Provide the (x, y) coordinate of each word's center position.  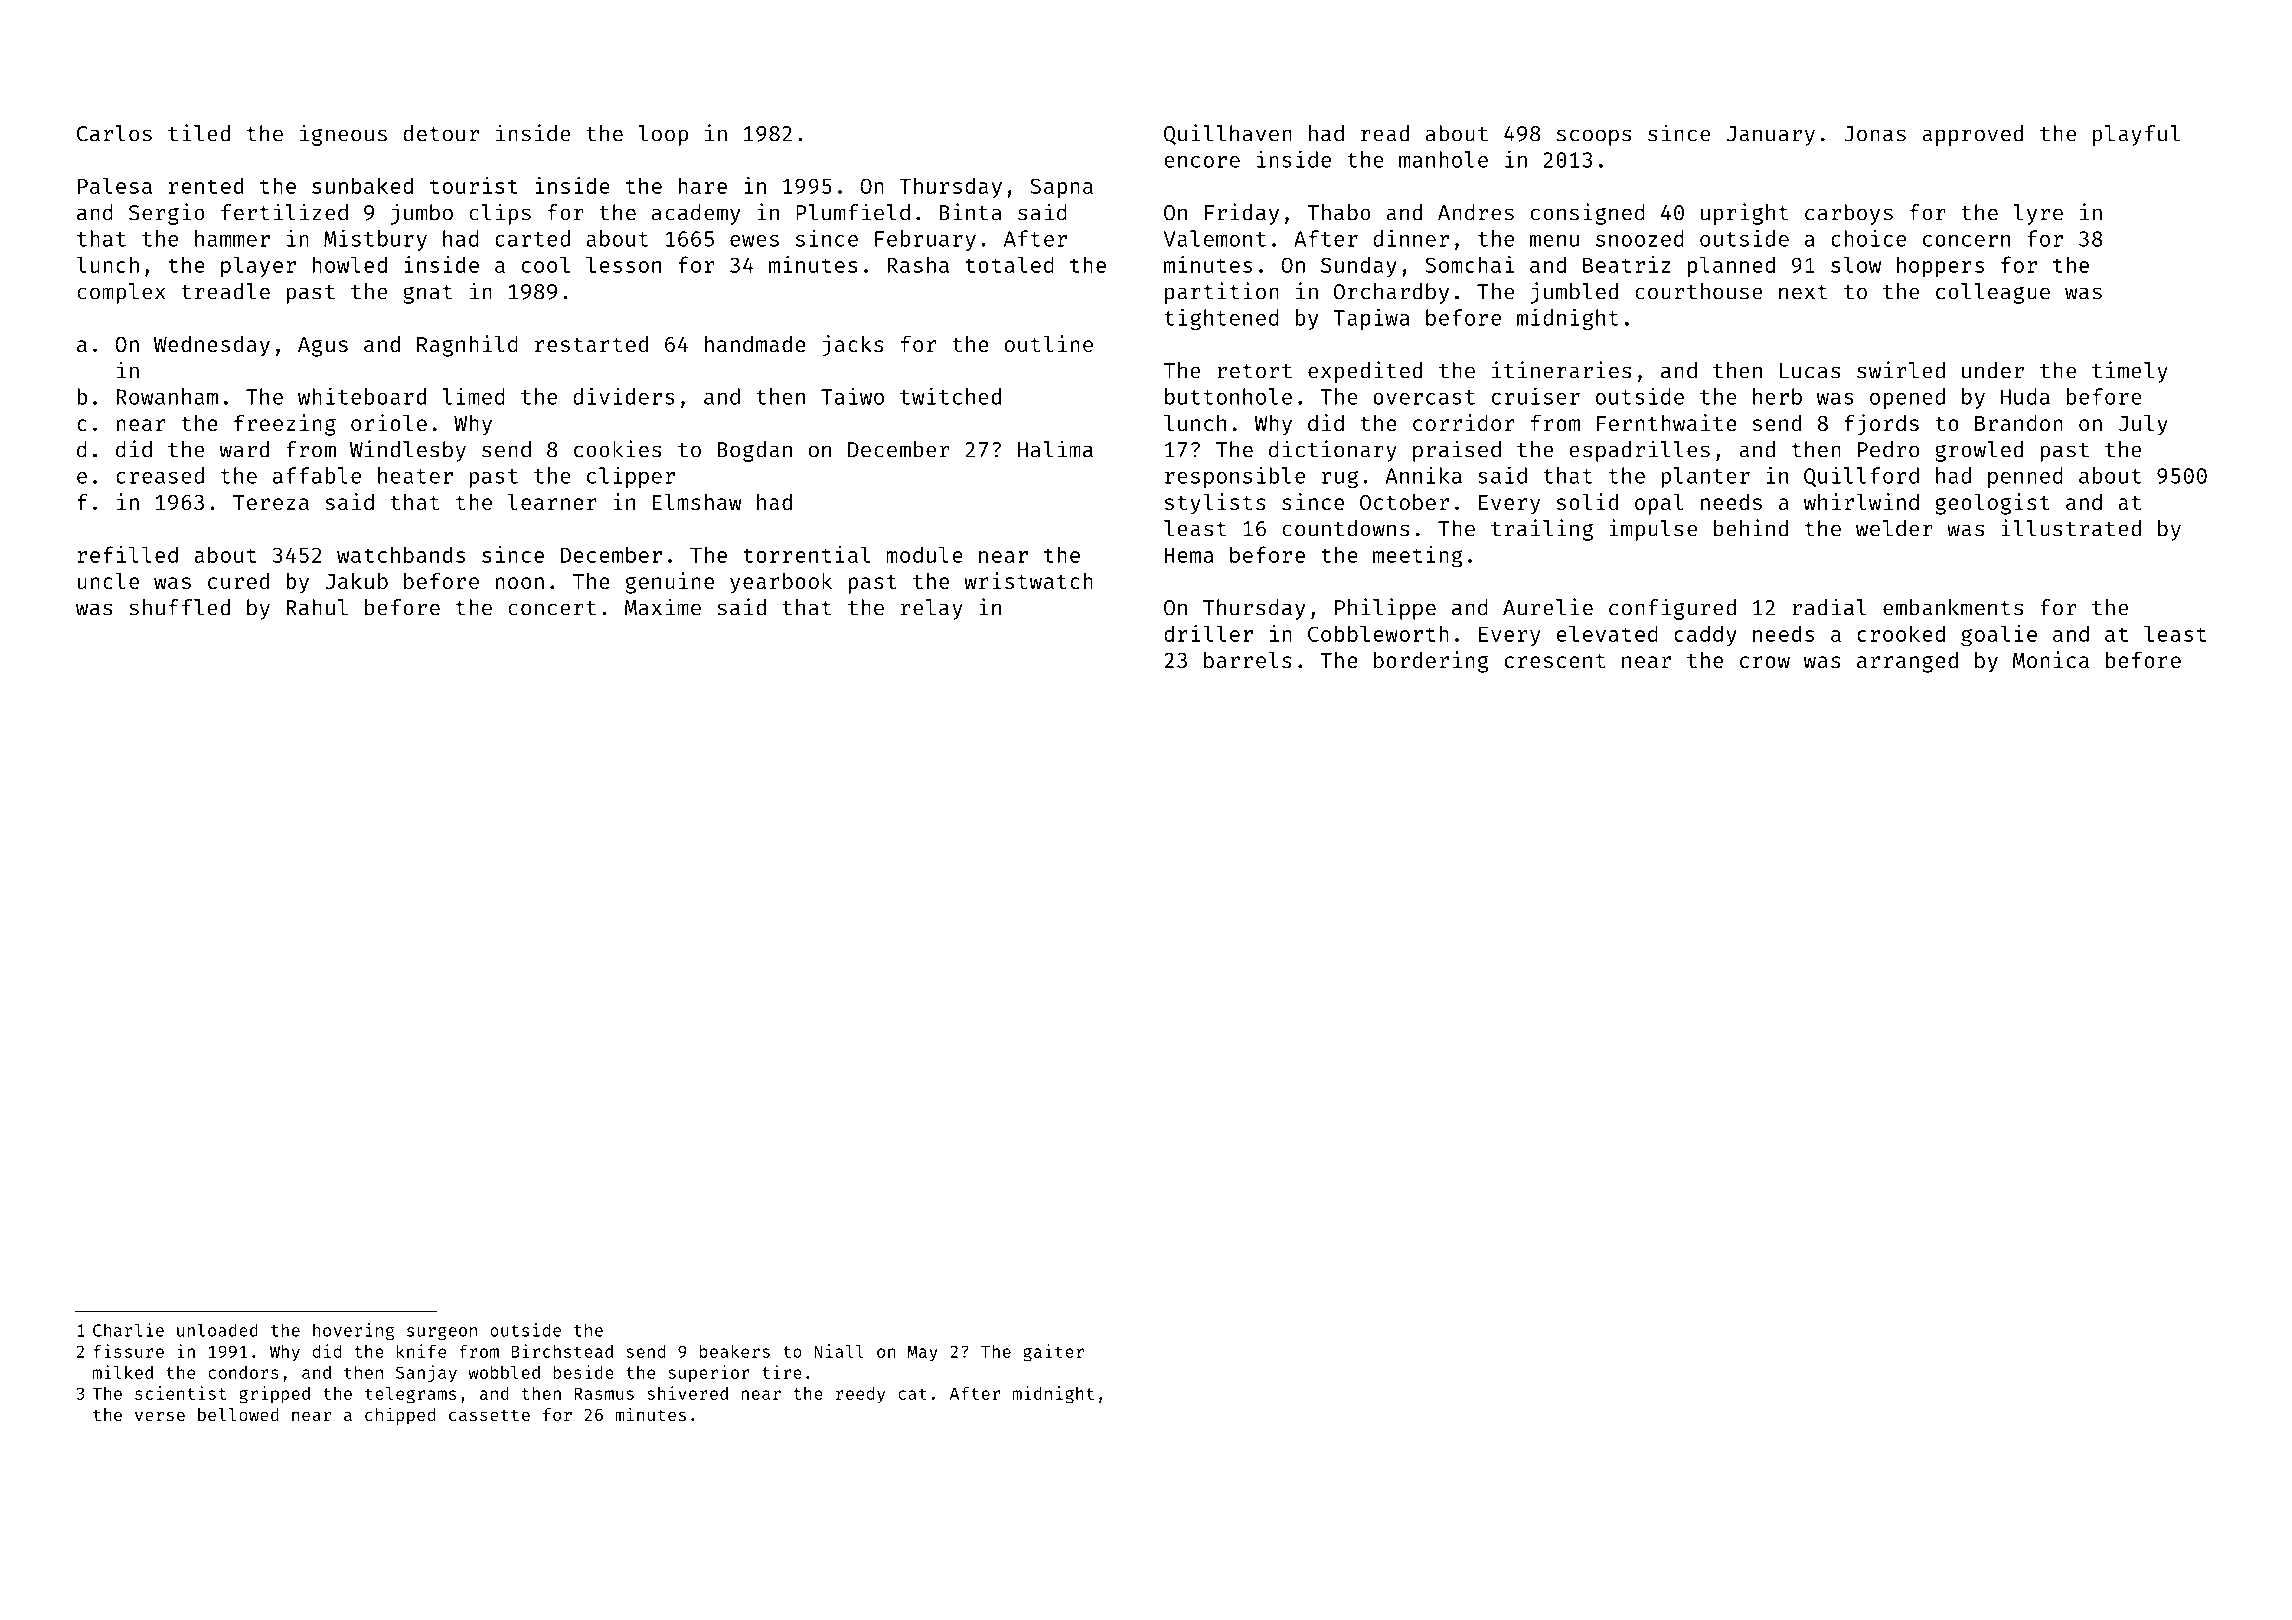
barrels (1248, 660)
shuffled (179, 607)
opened (1907, 398)
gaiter (1053, 1353)
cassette (489, 1415)
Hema (1189, 555)
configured (1672, 609)
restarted (591, 344)
